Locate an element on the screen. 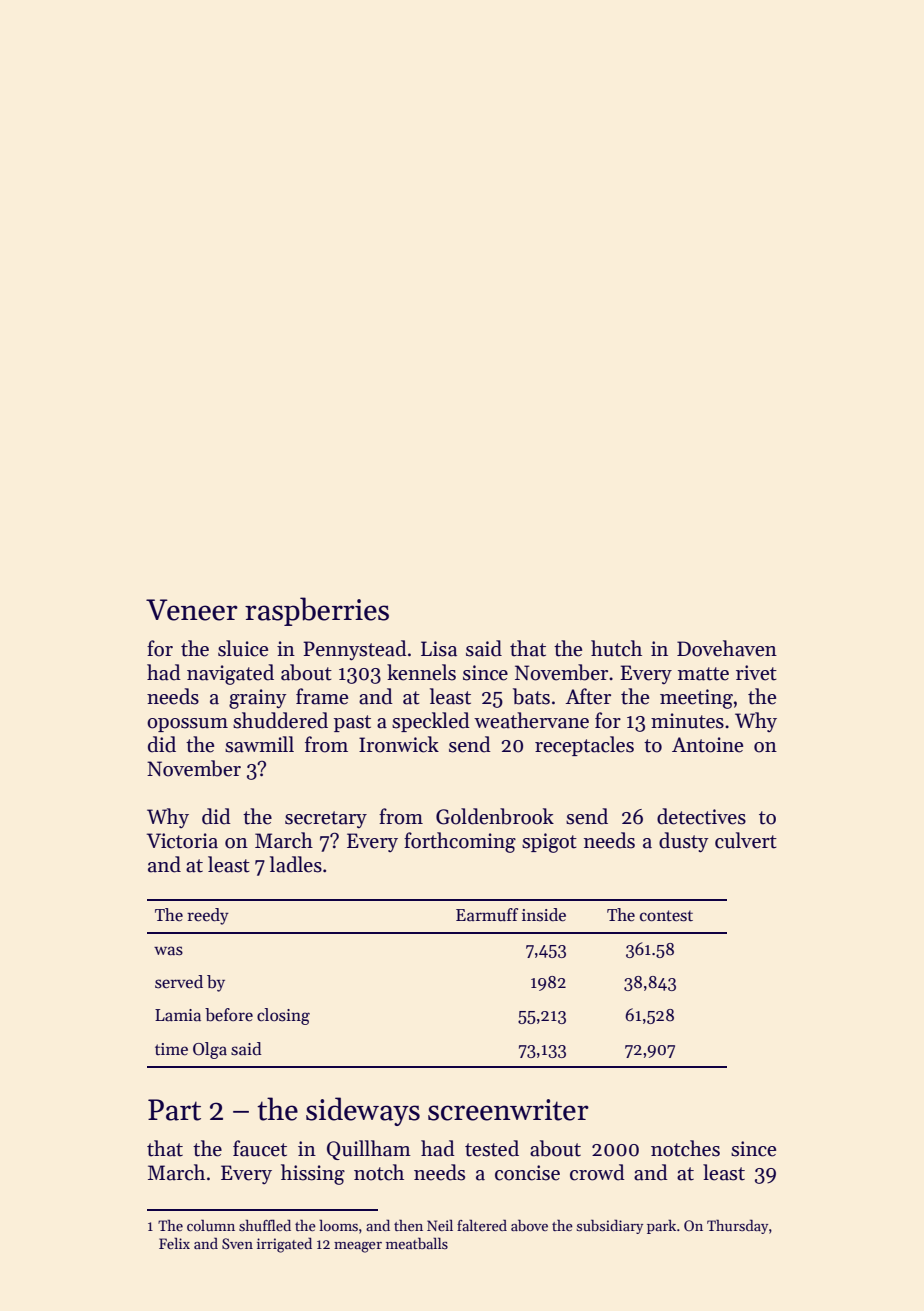 Image resolution: width=924 pixels, height=1311 pixels. inside is located at coordinates (544, 915).
